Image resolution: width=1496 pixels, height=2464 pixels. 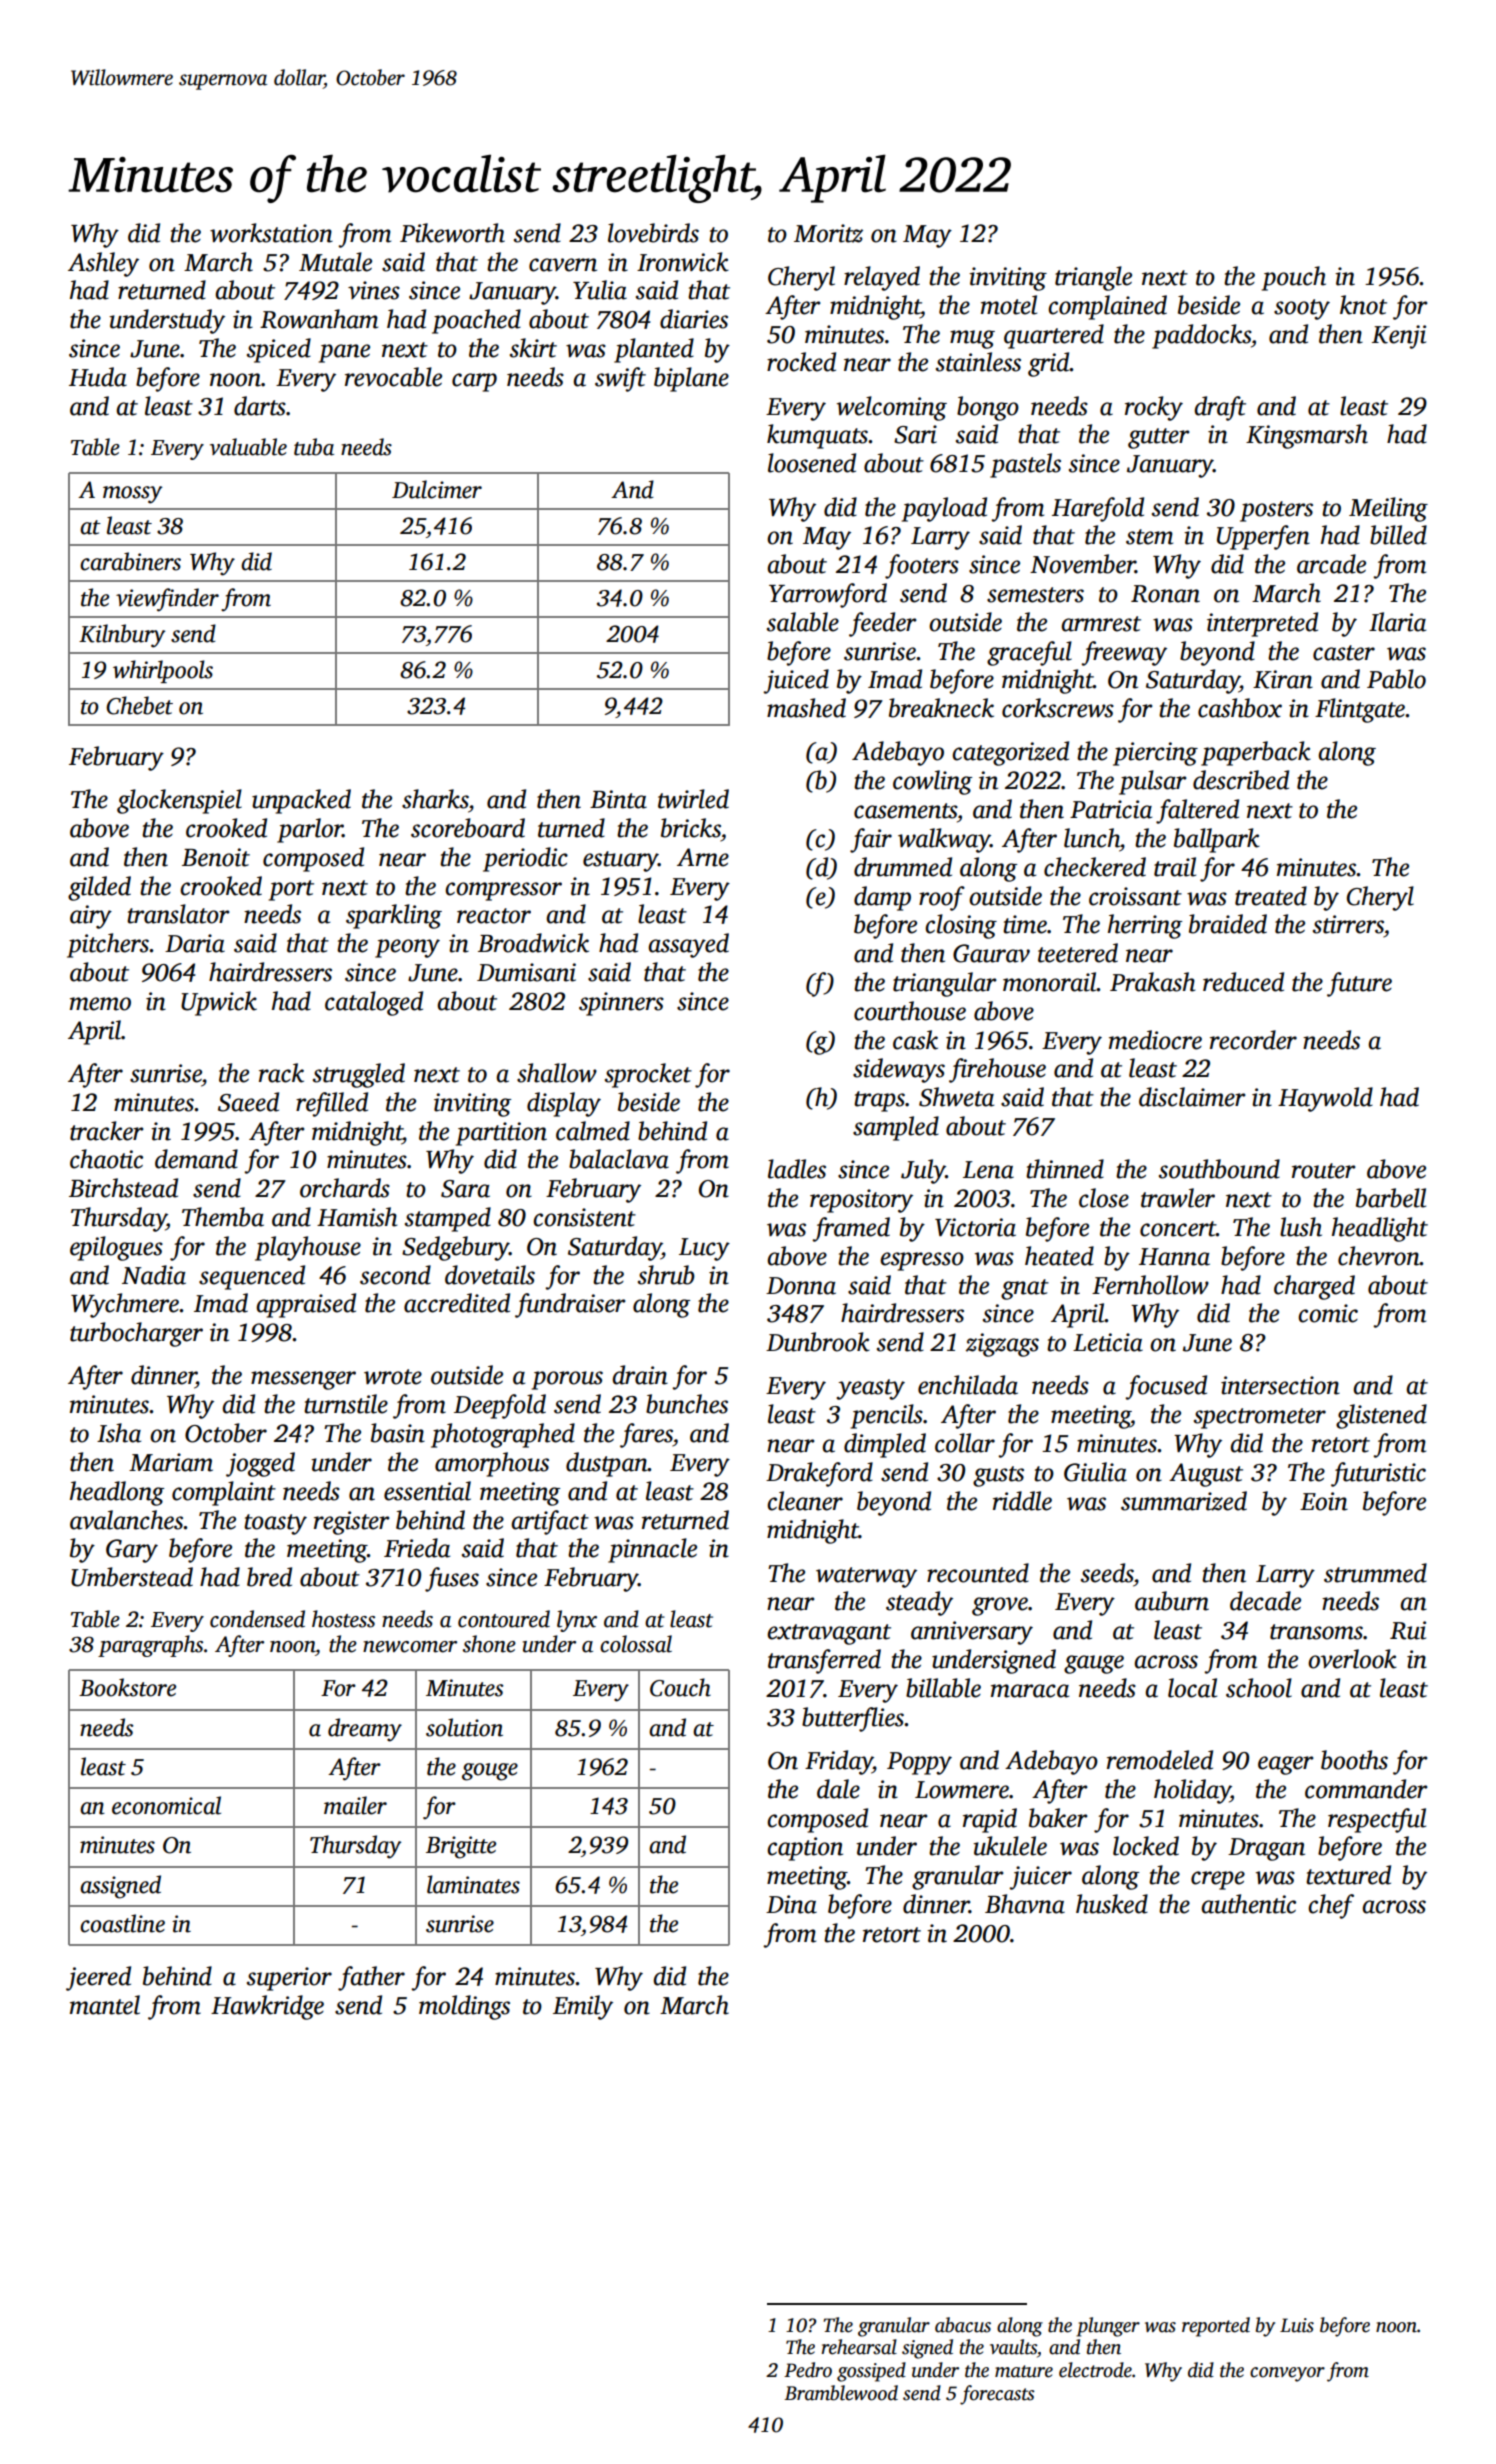 What do you see at coordinates (1155, 754) in the document?
I see `piercing` at bounding box center [1155, 754].
